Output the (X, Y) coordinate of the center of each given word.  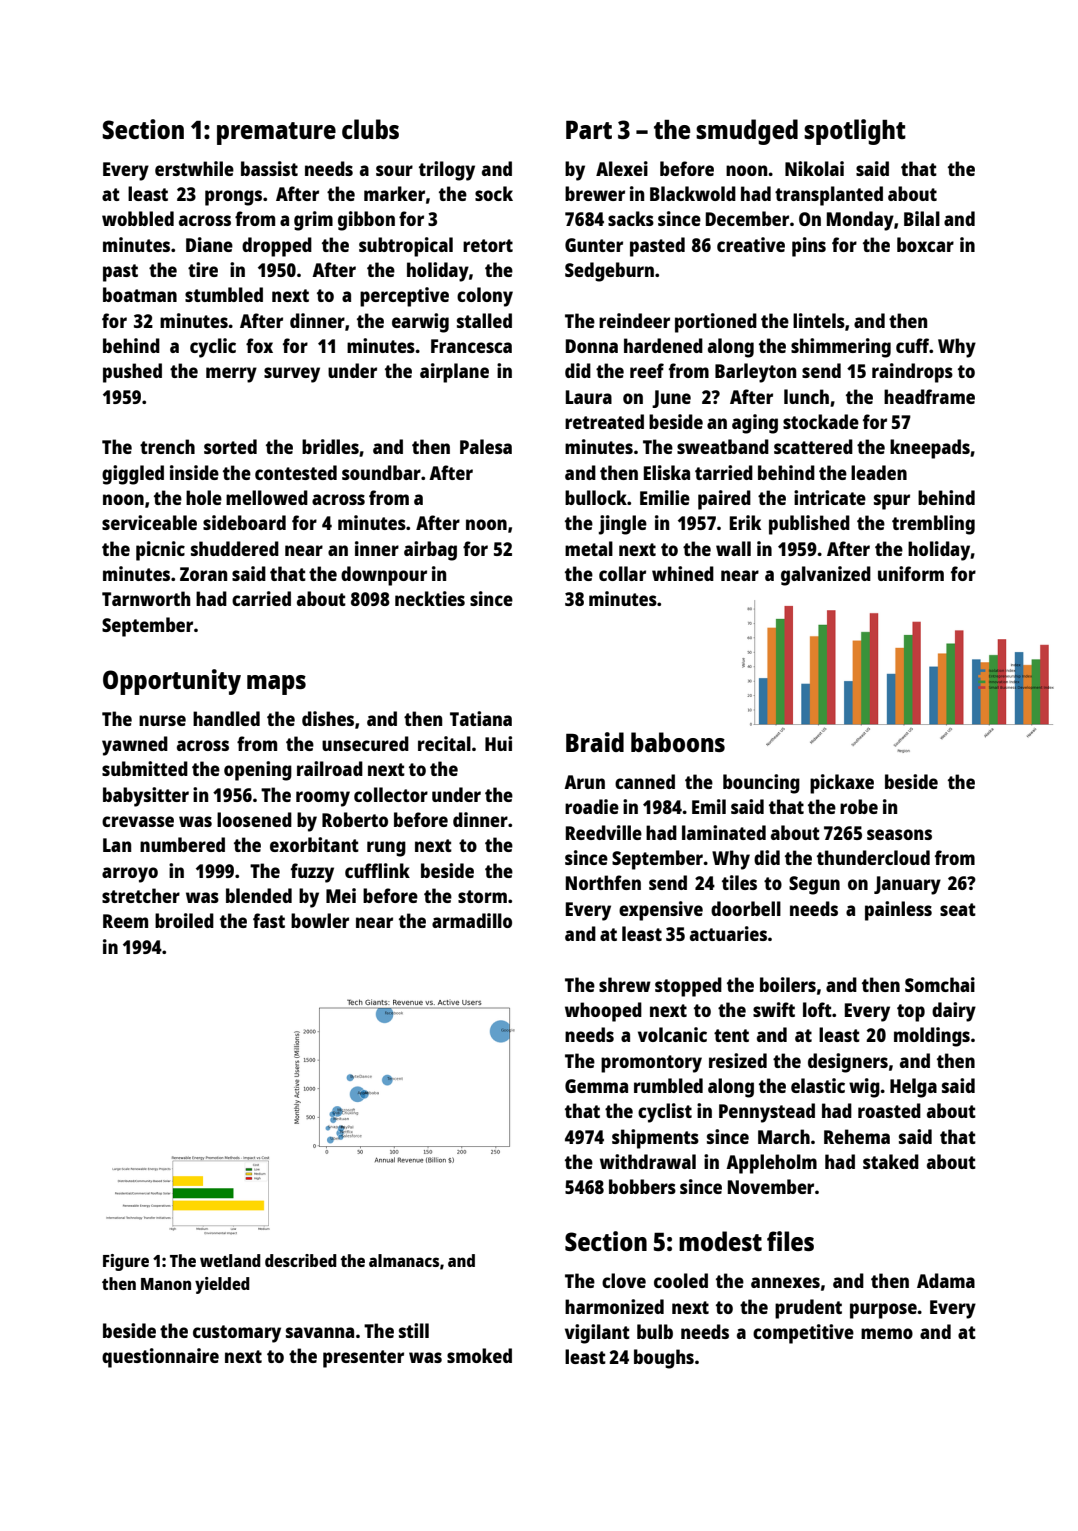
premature (276, 133)
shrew (625, 984)
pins (809, 247)
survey (292, 375)
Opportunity (172, 682)
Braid (595, 742)
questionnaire (160, 1358)
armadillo (472, 920)
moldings (932, 1037)
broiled (184, 920)
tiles (739, 882)
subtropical (406, 247)
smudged (747, 132)
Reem (125, 921)
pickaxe (842, 784)
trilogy (447, 171)
